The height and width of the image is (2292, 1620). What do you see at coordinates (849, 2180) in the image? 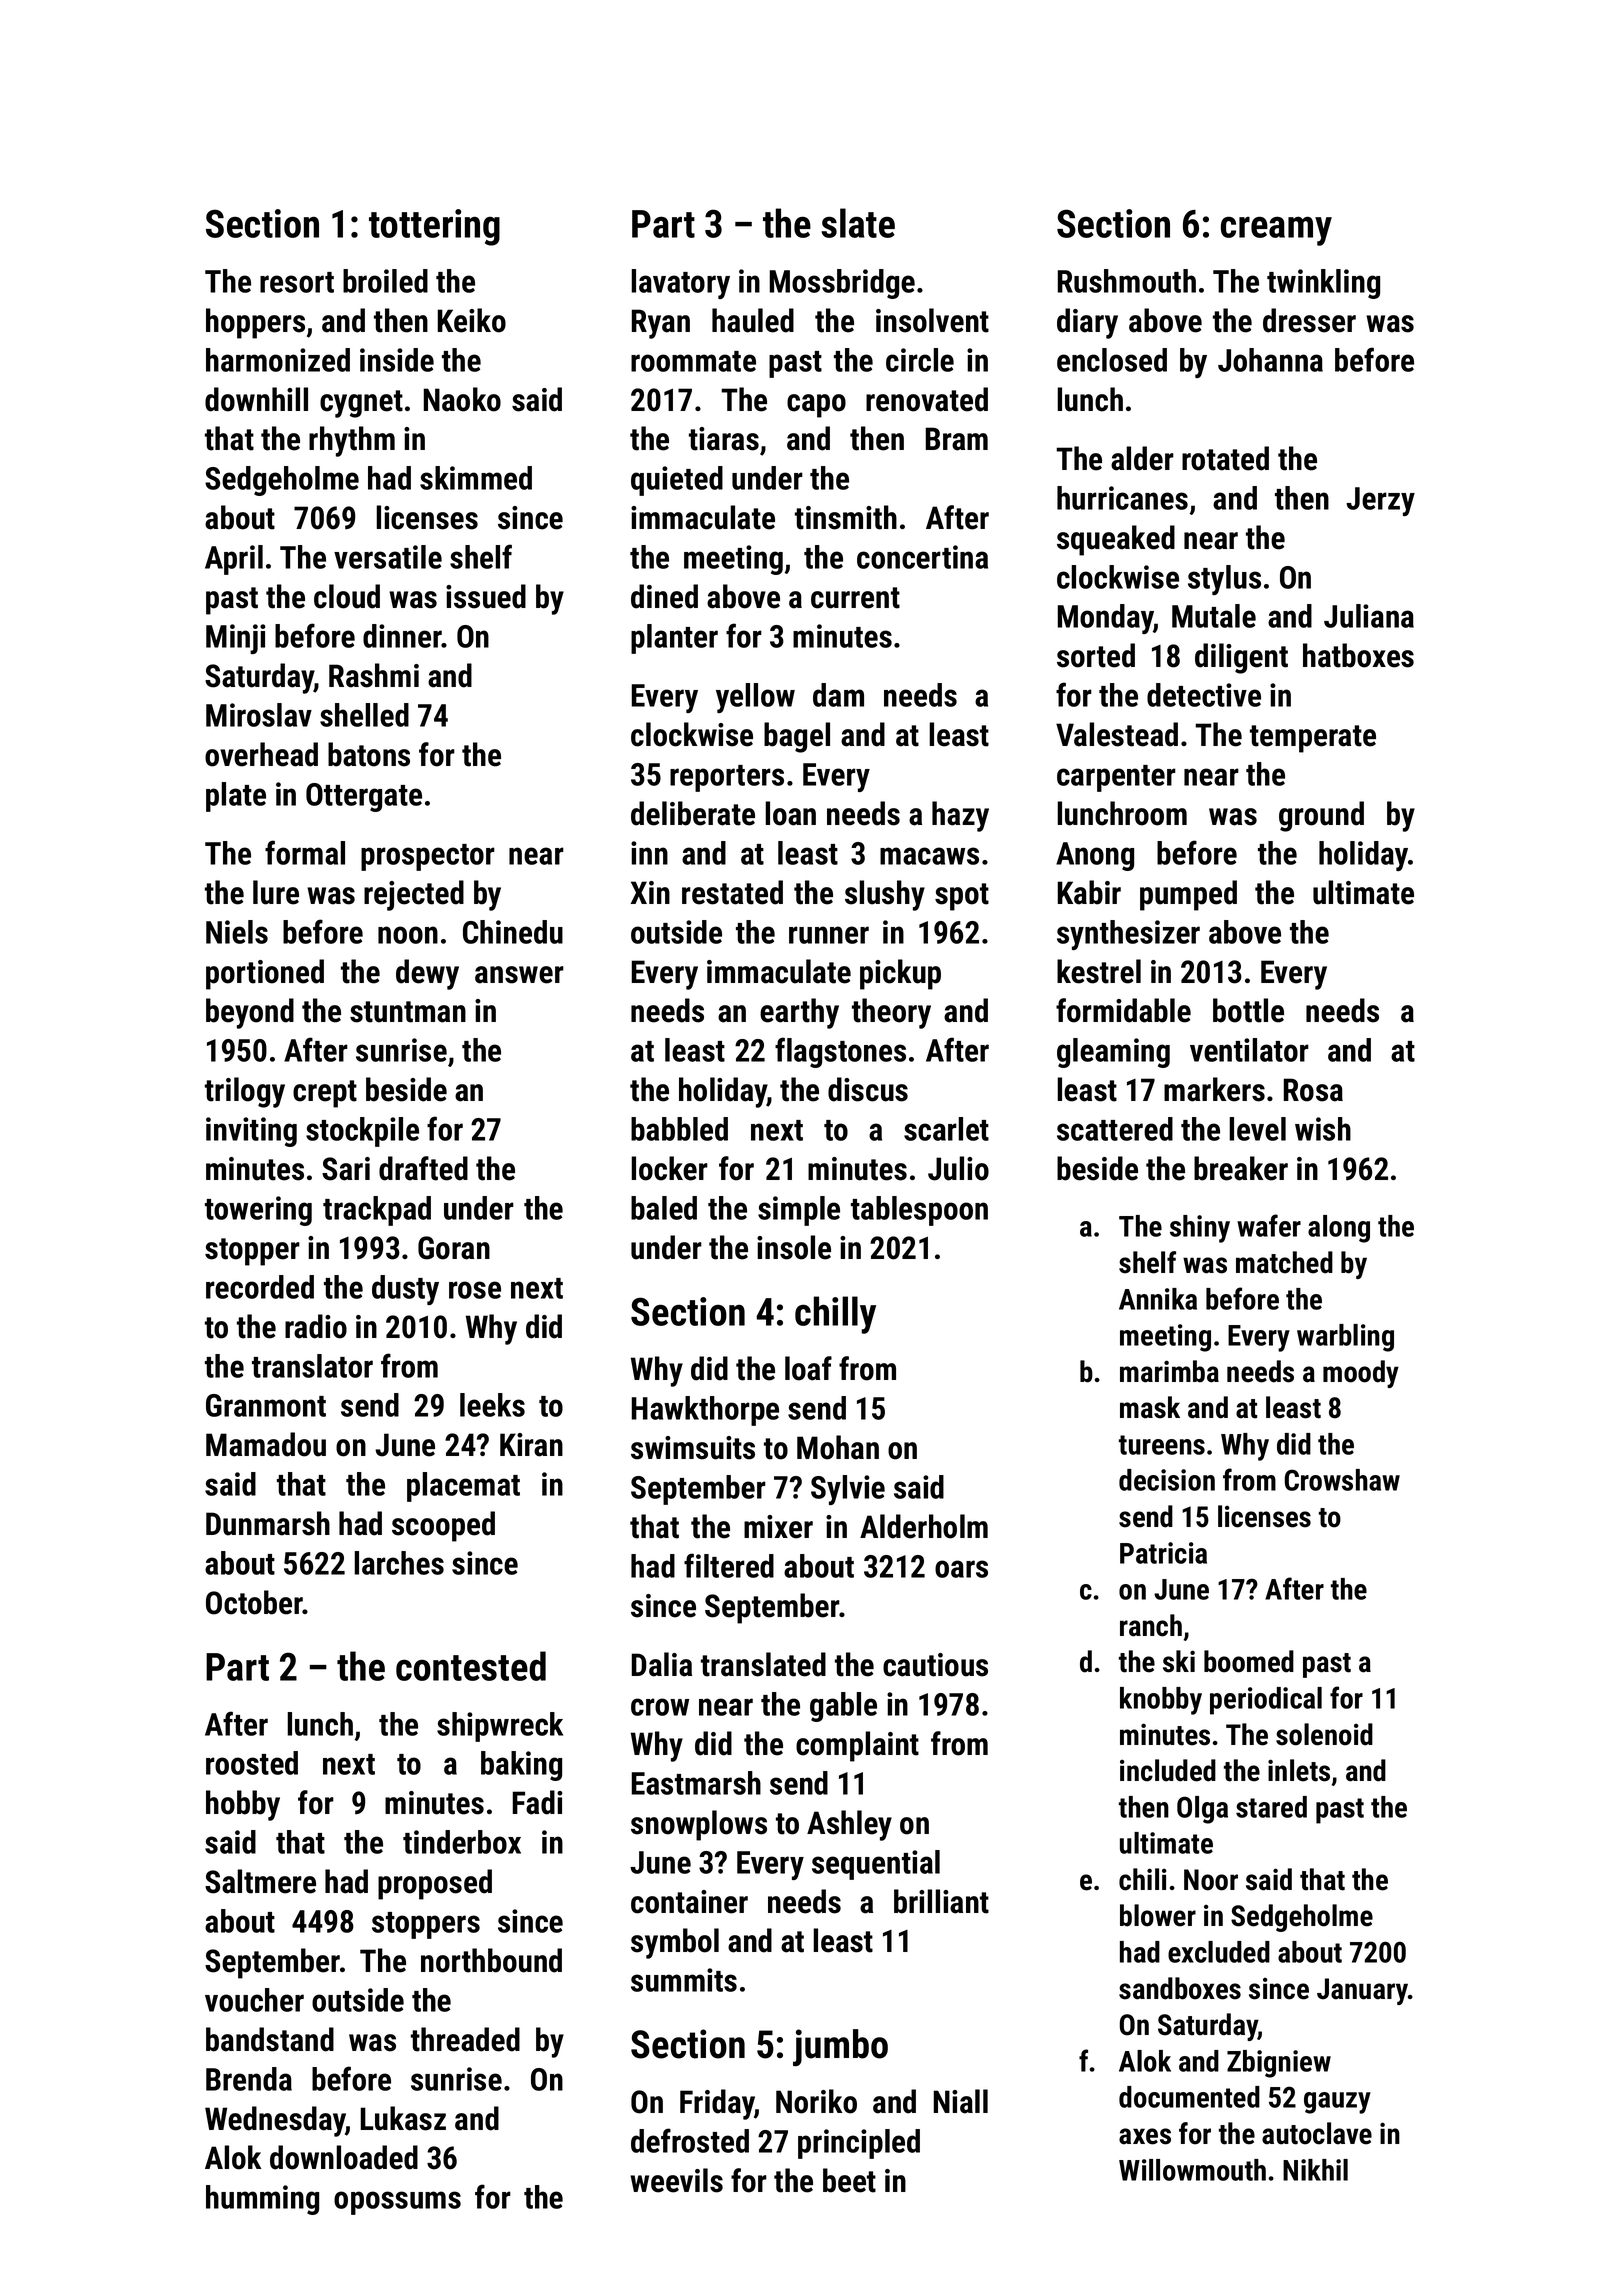
I see `beet` at bounding box center [849, 2180].
